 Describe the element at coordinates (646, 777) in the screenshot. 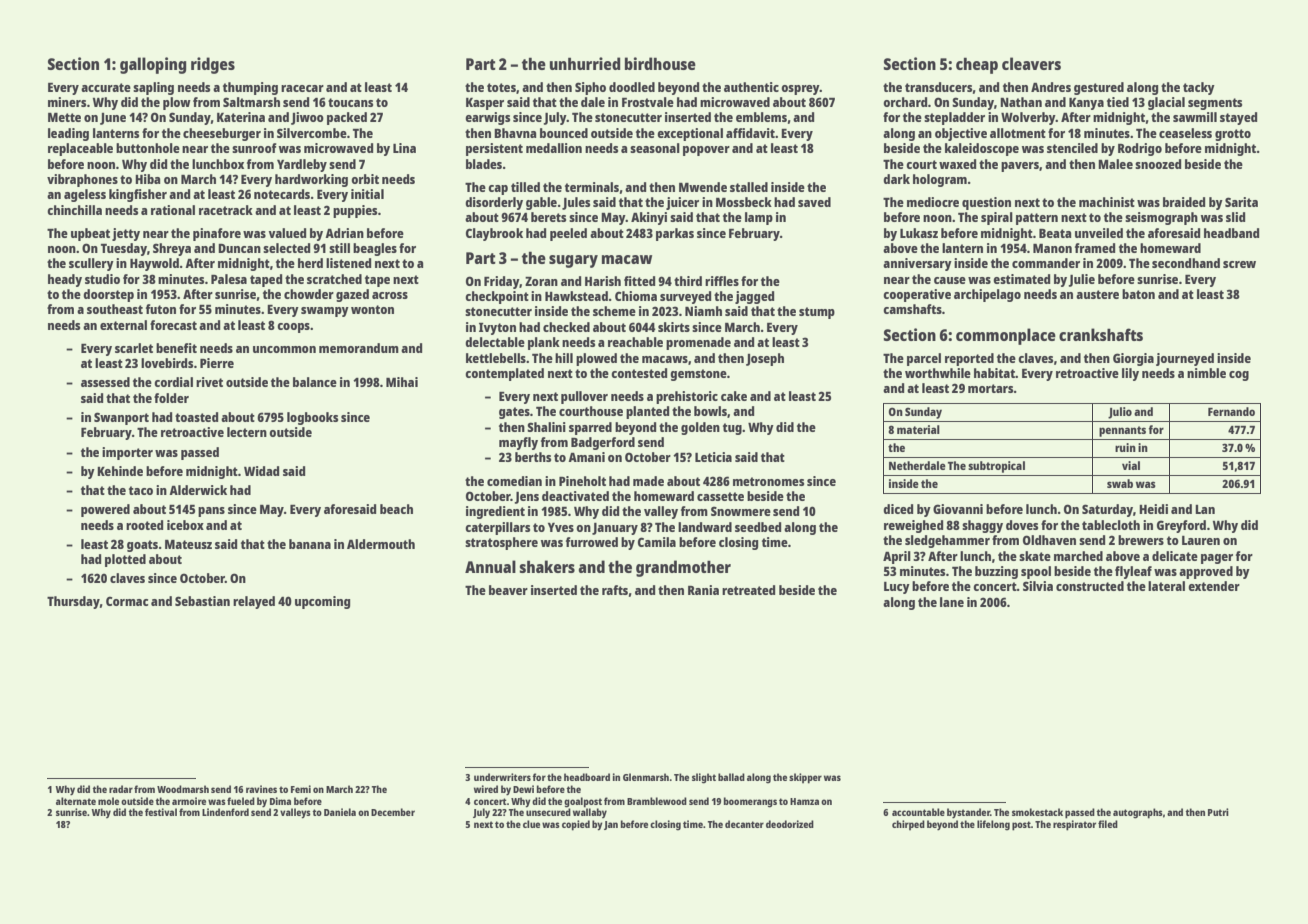

I see `Glenmarsh` at that location.
